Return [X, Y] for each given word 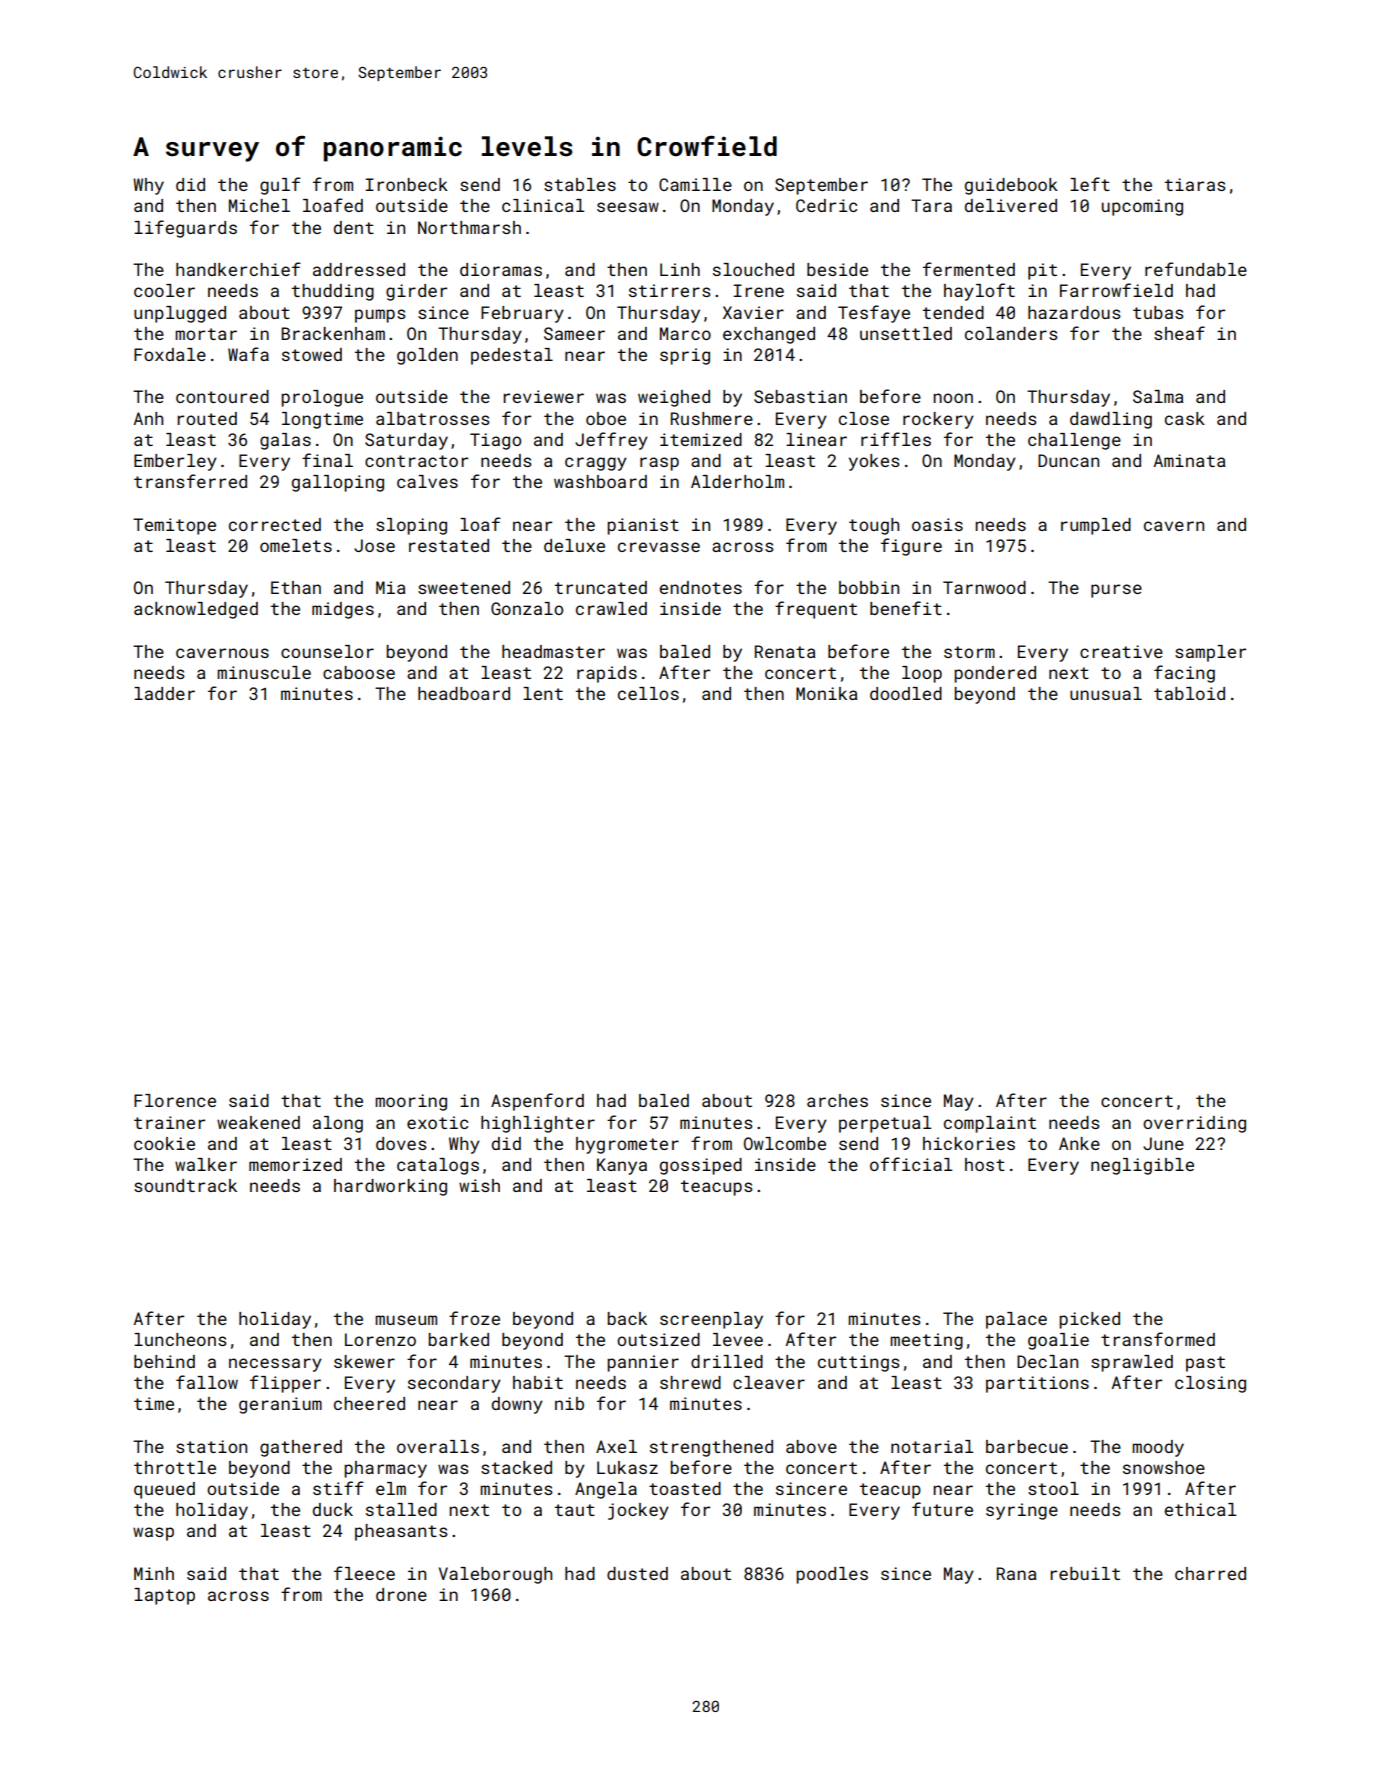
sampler [1210, 653]
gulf [280, 186]
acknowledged [196, 610]
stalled [401, 1509]
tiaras [1195, 184]
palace [1016, 1320]
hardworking [390, 1187]
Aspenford [537, 1102]
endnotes [700, 587]
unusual [1106, 693]
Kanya [622, 1166]
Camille [695, 184]
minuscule [264, 672]
